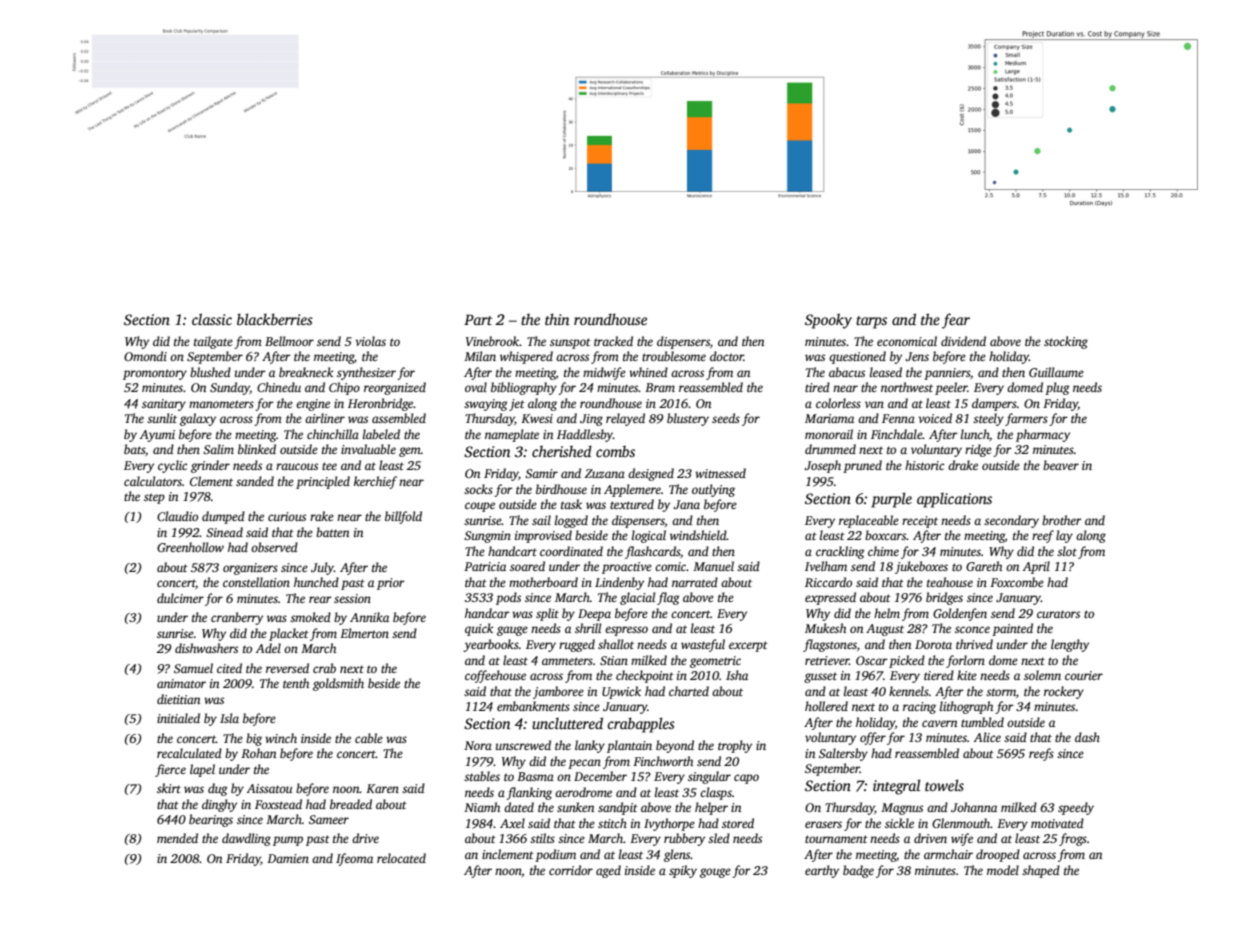  What do you see at coordinates (632, 504) in the screenshot?
I see `textured` at bounding box center [632, 504].
